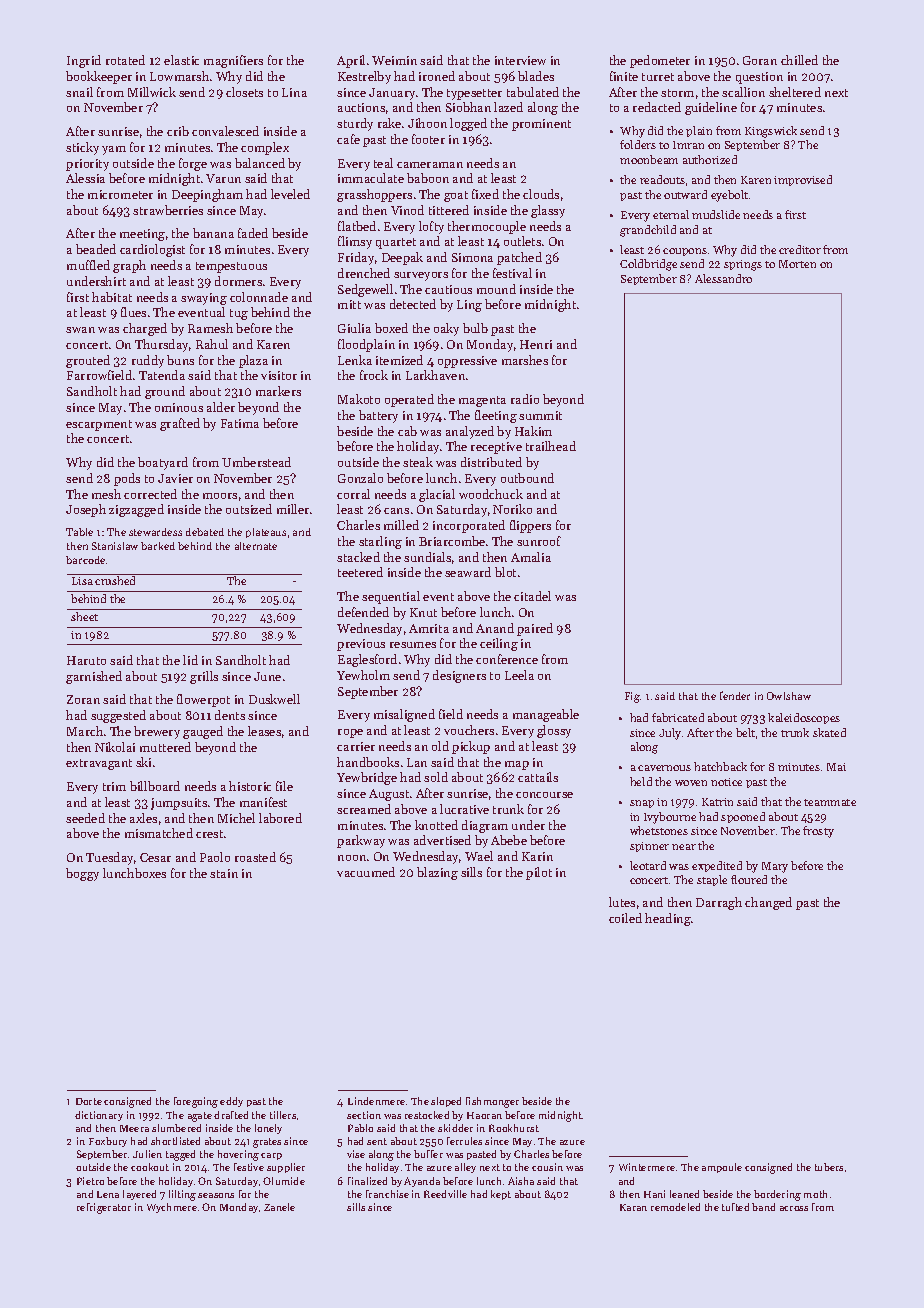 Image resolution: width=924 pixels, height=1308 pixels. I want to click on folders, so click(638, 144).
